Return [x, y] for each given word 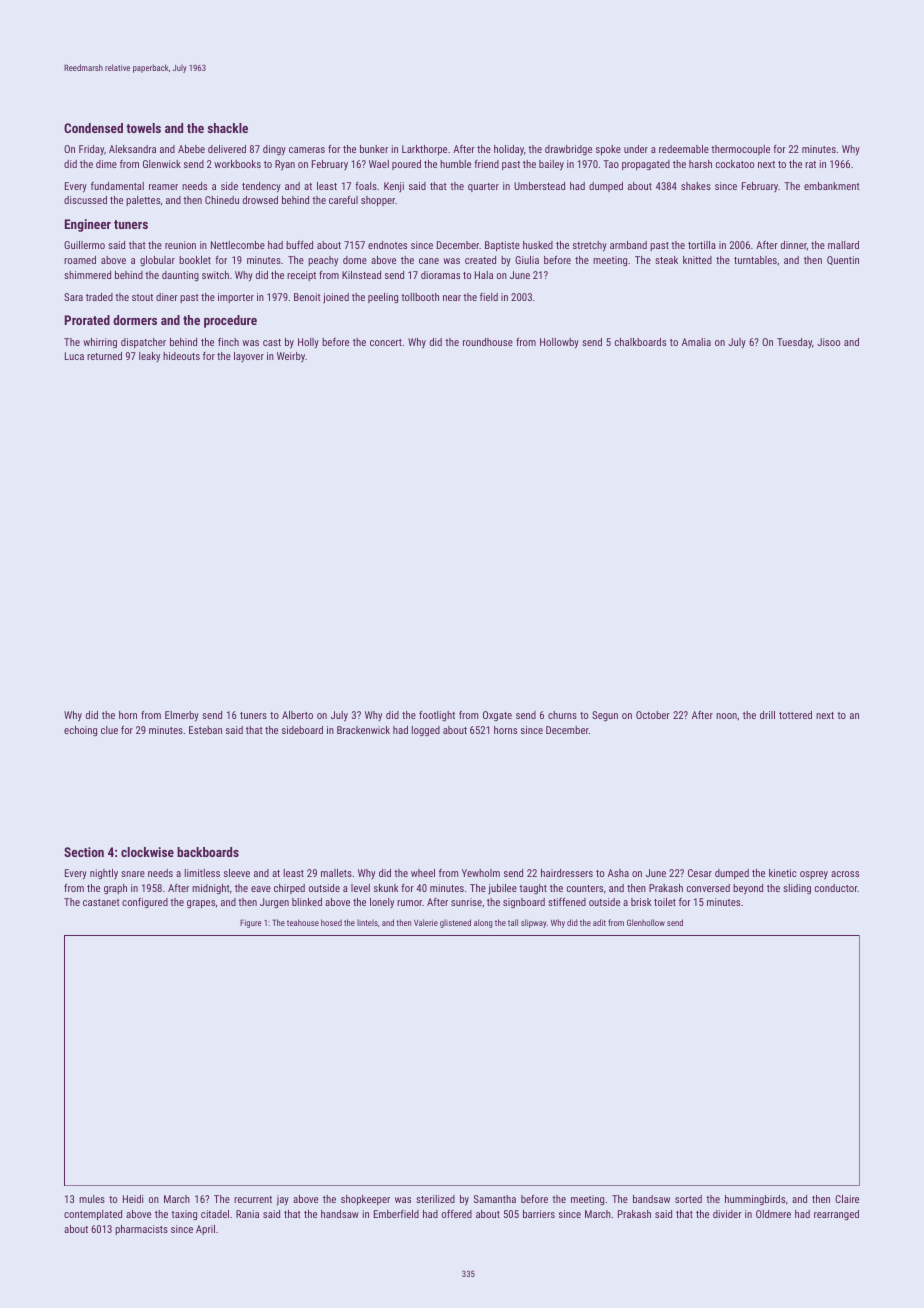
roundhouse [488, 342]
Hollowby [559, 343]
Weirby [291, 357]
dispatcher [143, 343]
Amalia [696, 342]
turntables [755, 260]
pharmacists [141, 1230]
